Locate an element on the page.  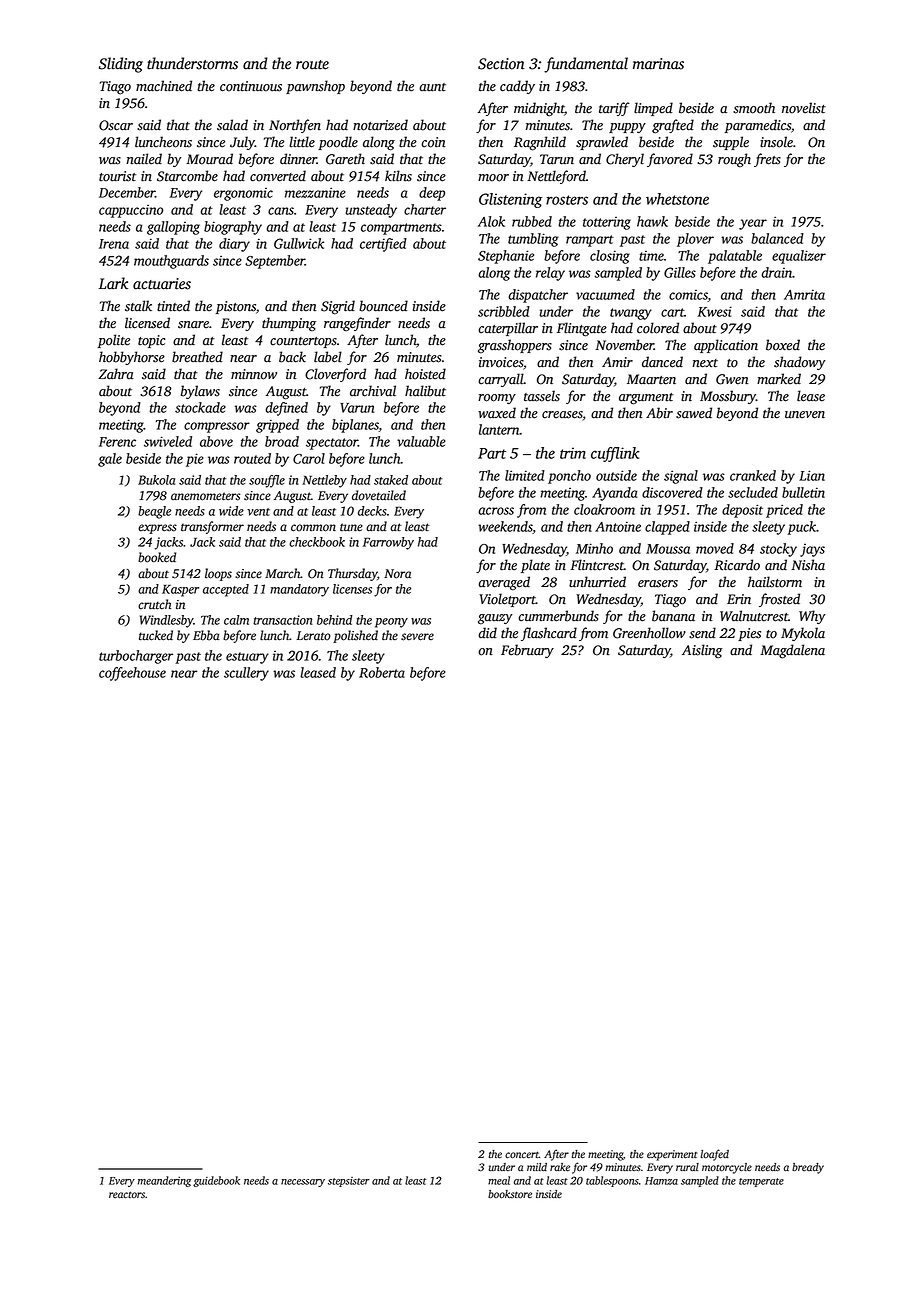
Section is located at coordinates (501, 64).
